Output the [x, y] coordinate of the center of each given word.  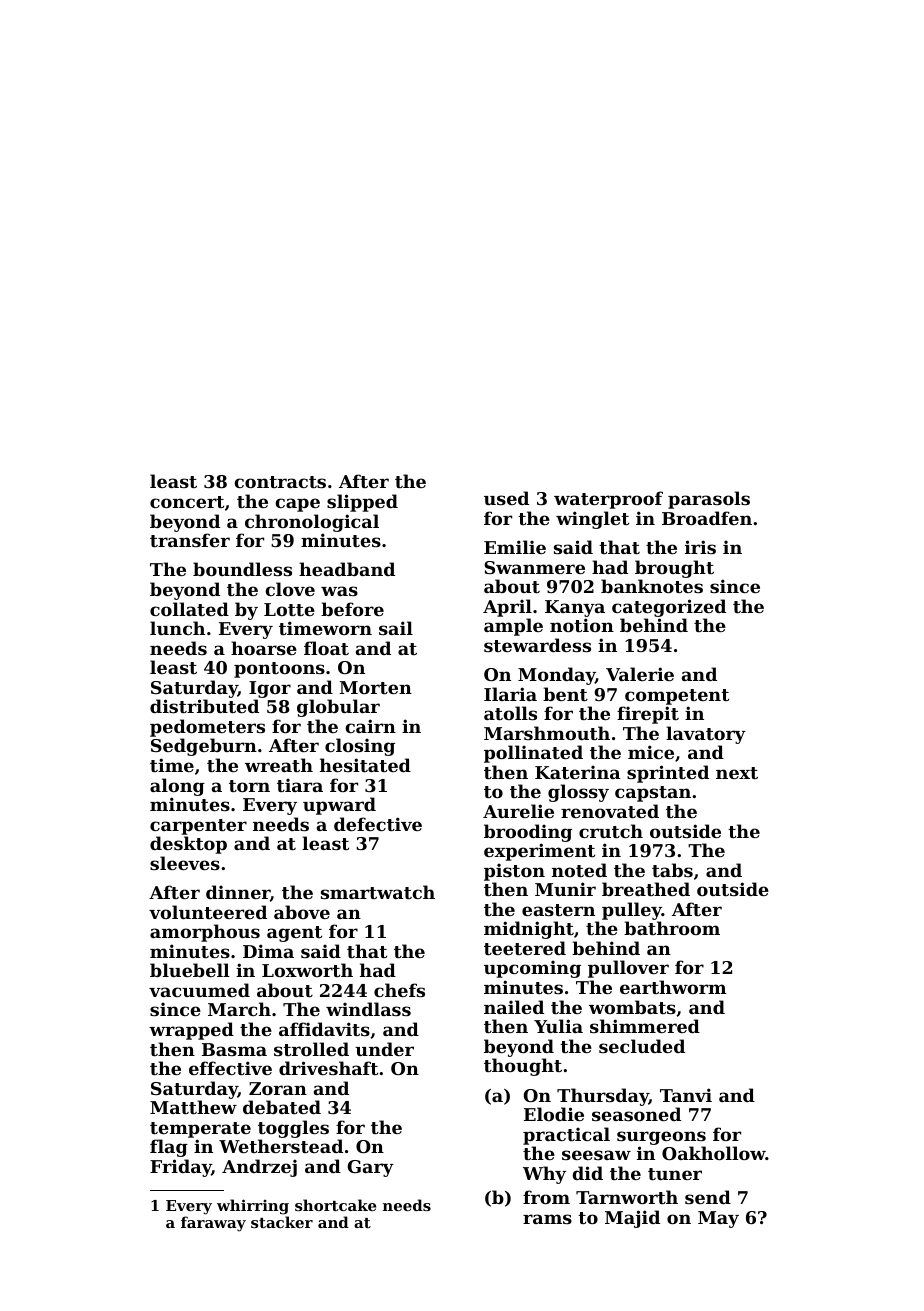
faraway [213, 1224]
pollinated [533, 754]
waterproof [608, 500]
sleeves [185, 863]
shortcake [335, 1205]
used [506, 498]
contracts [280, 482]
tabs [672, 870]
